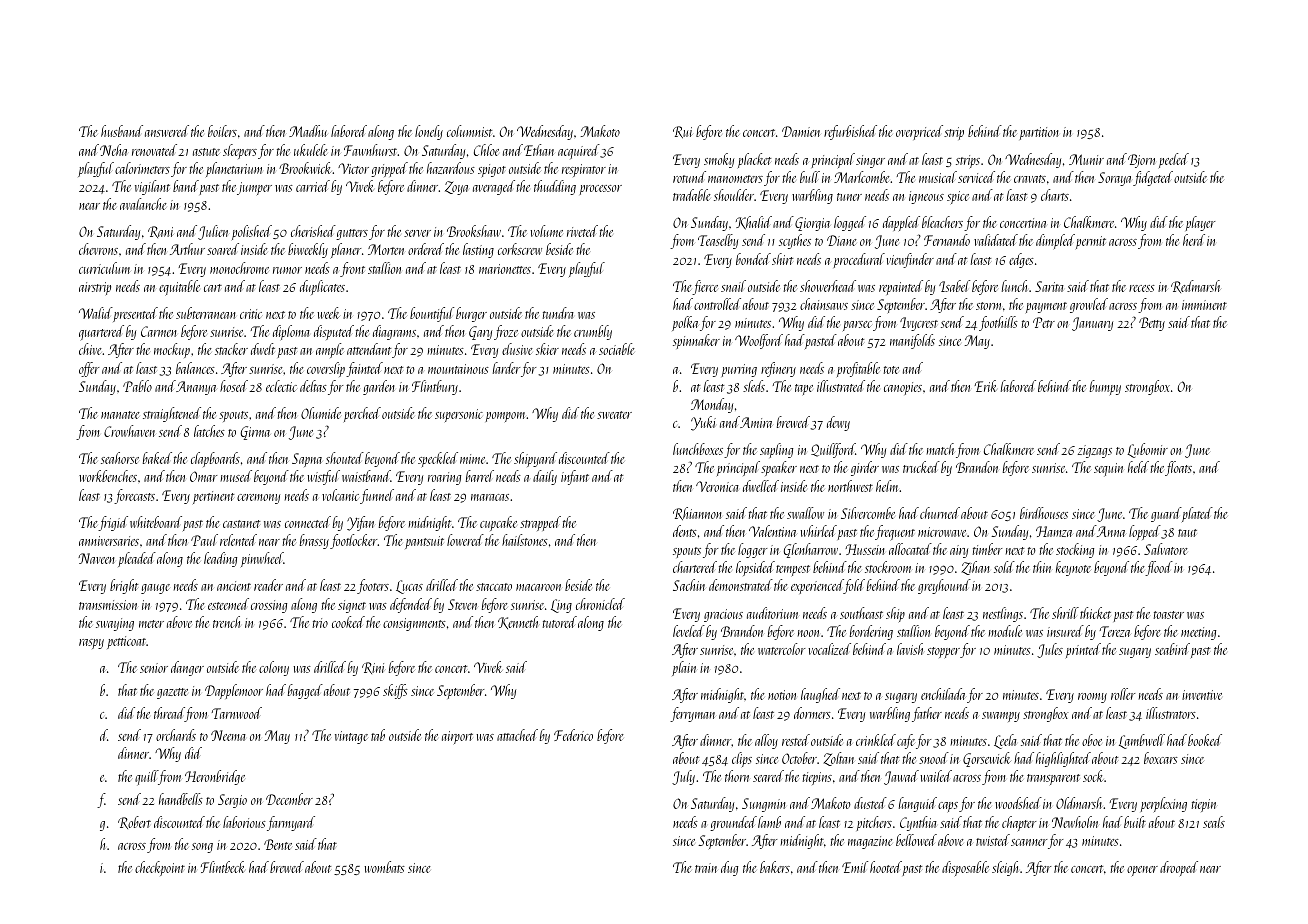 This page has height=924, width=1308. I want to click on igneous, so click(926, 197).
